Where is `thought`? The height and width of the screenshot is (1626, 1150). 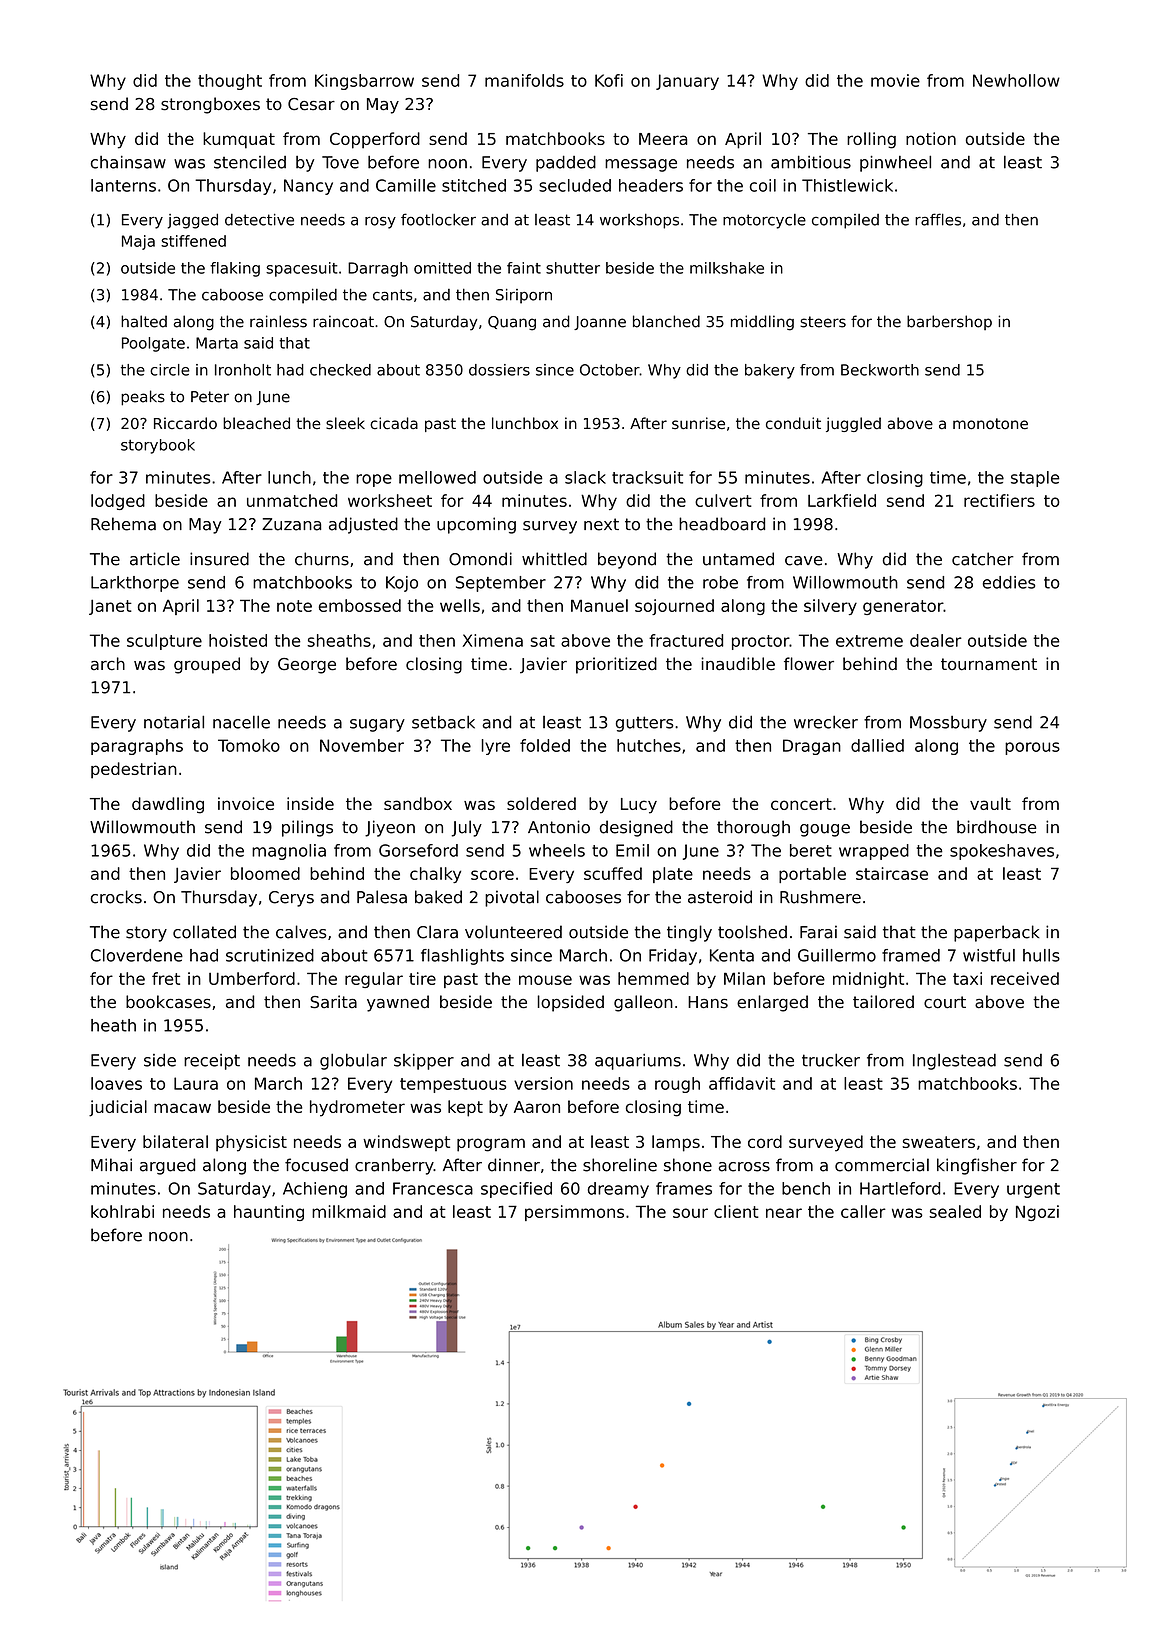 thought is located at coordinates (230, 82).
